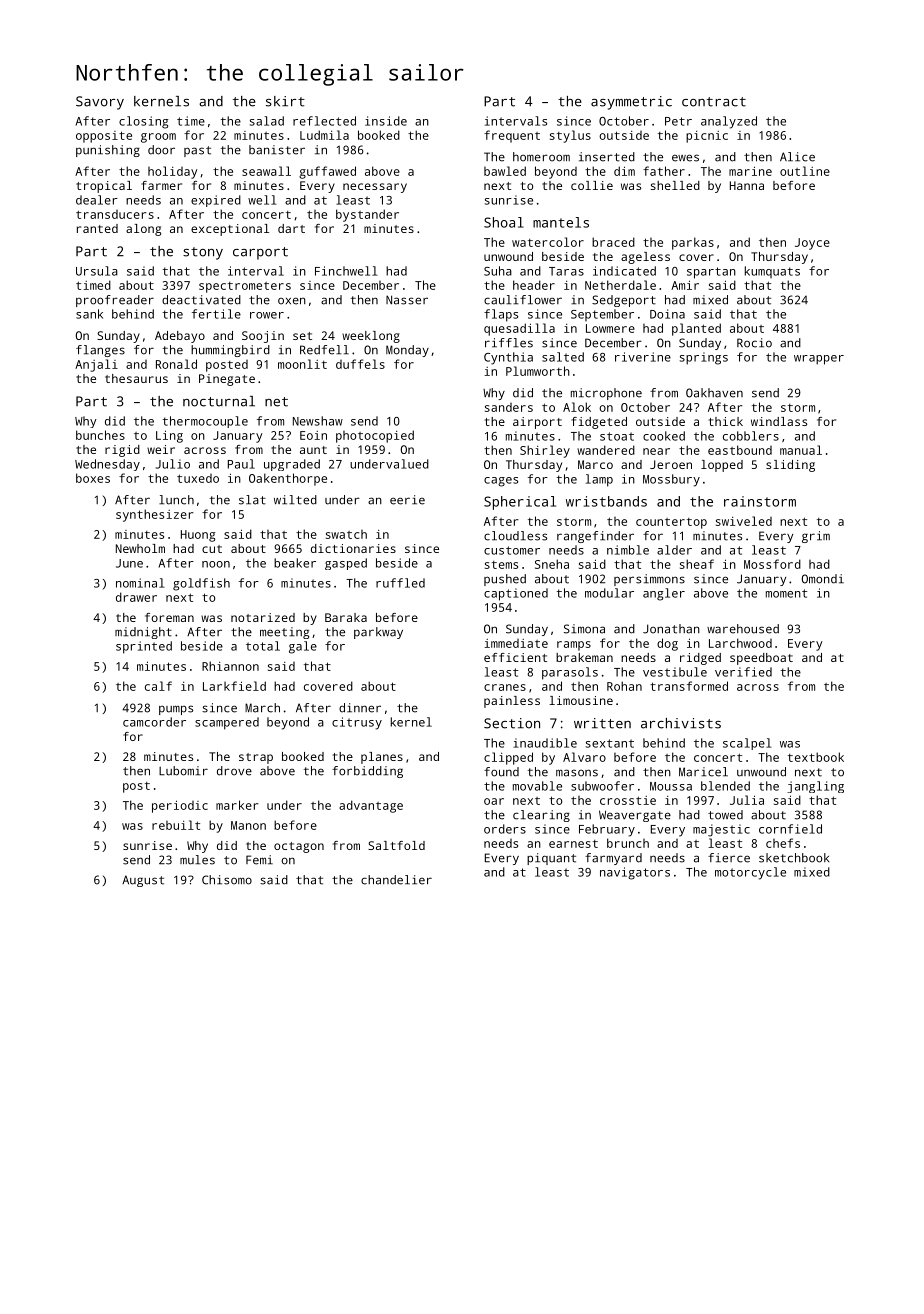 This document has width=924, height=1314. I want to click on dog, so click(667, 644).
